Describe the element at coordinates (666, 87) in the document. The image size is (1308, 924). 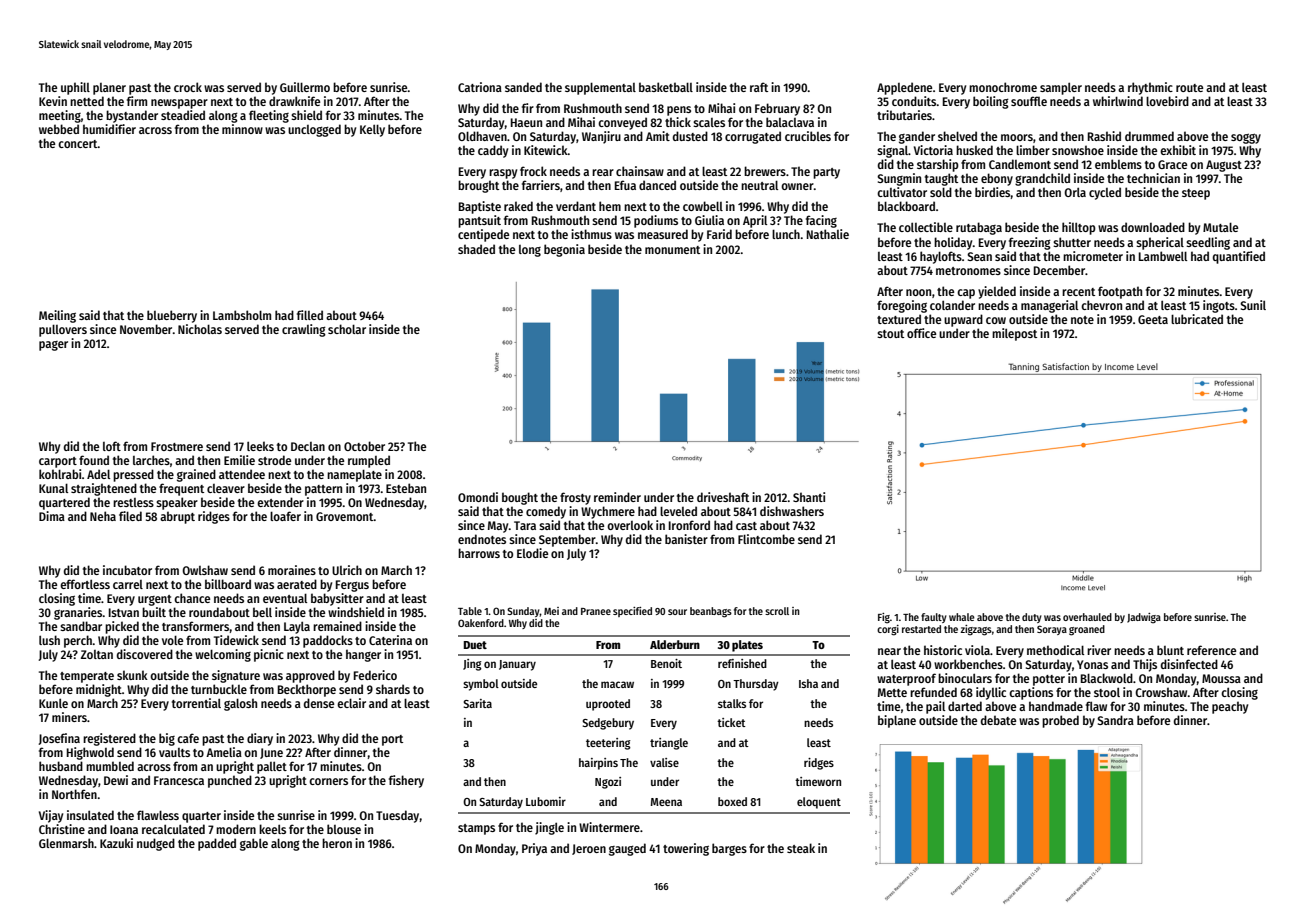
I see `basketball` at that location.
